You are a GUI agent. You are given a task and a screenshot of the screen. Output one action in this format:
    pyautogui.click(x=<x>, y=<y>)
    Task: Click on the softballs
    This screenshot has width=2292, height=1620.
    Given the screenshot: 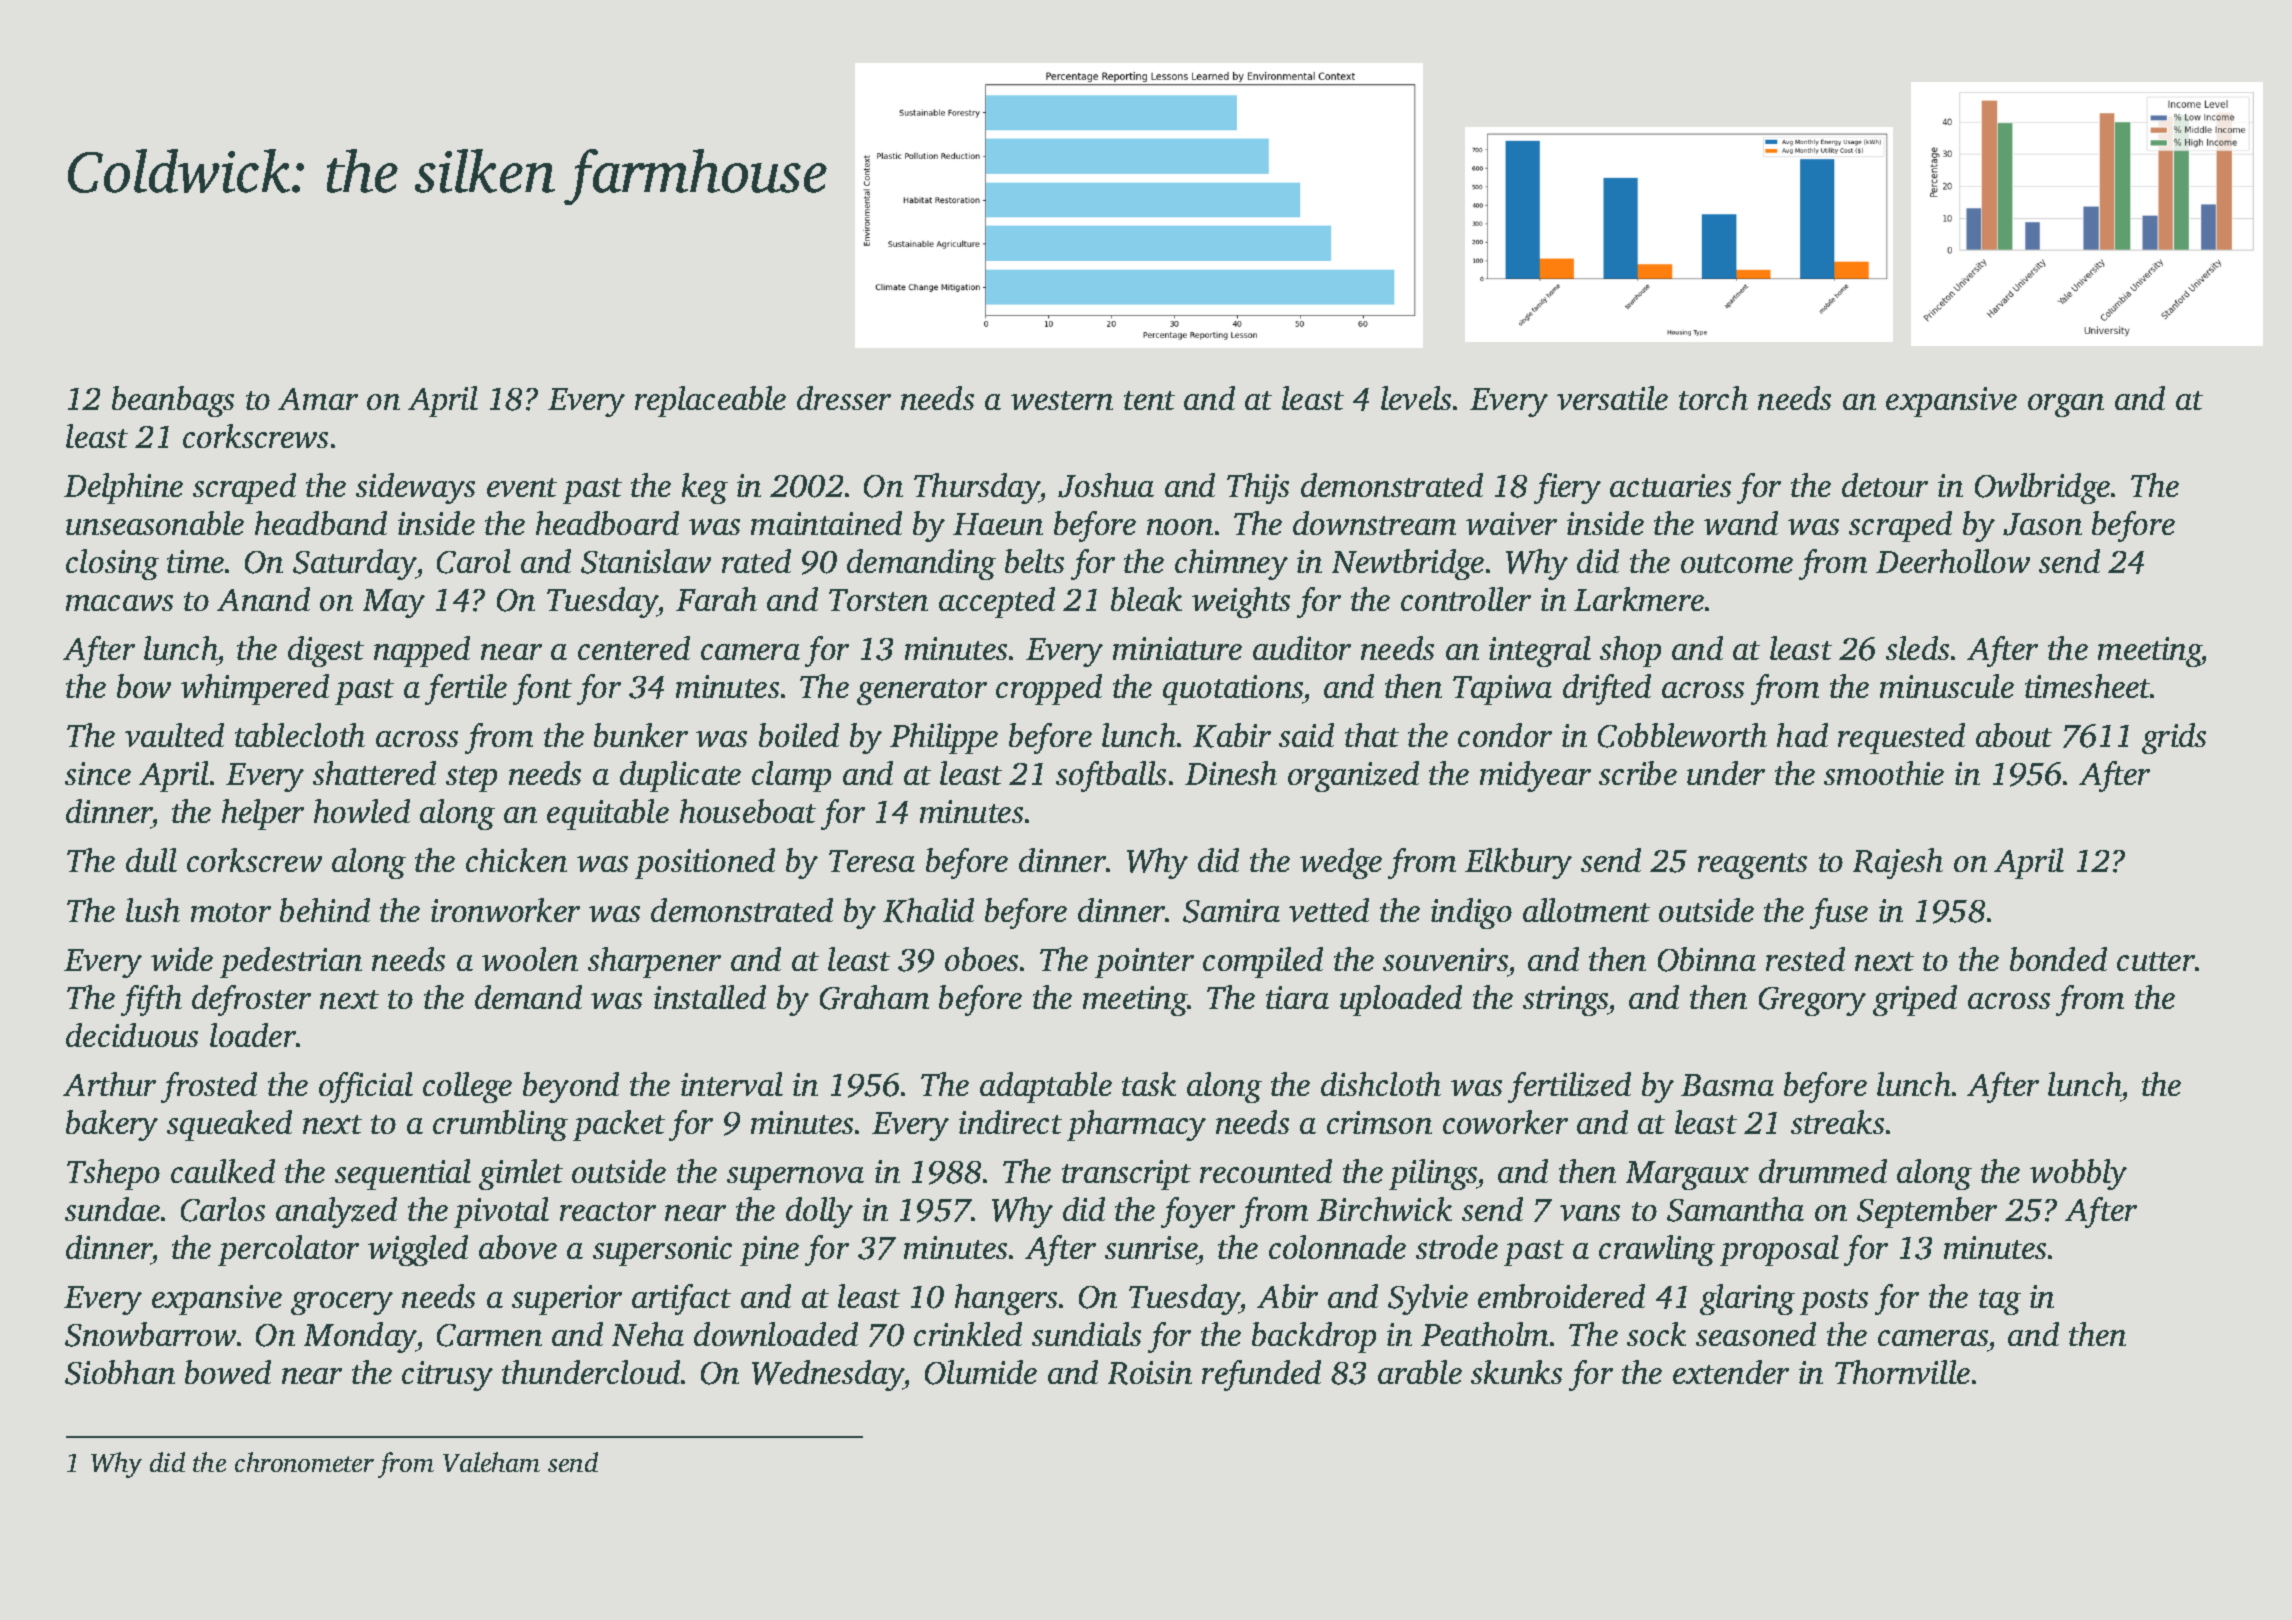 What is the action you would take?
    pyautogui.click(x=1111, y=776)
